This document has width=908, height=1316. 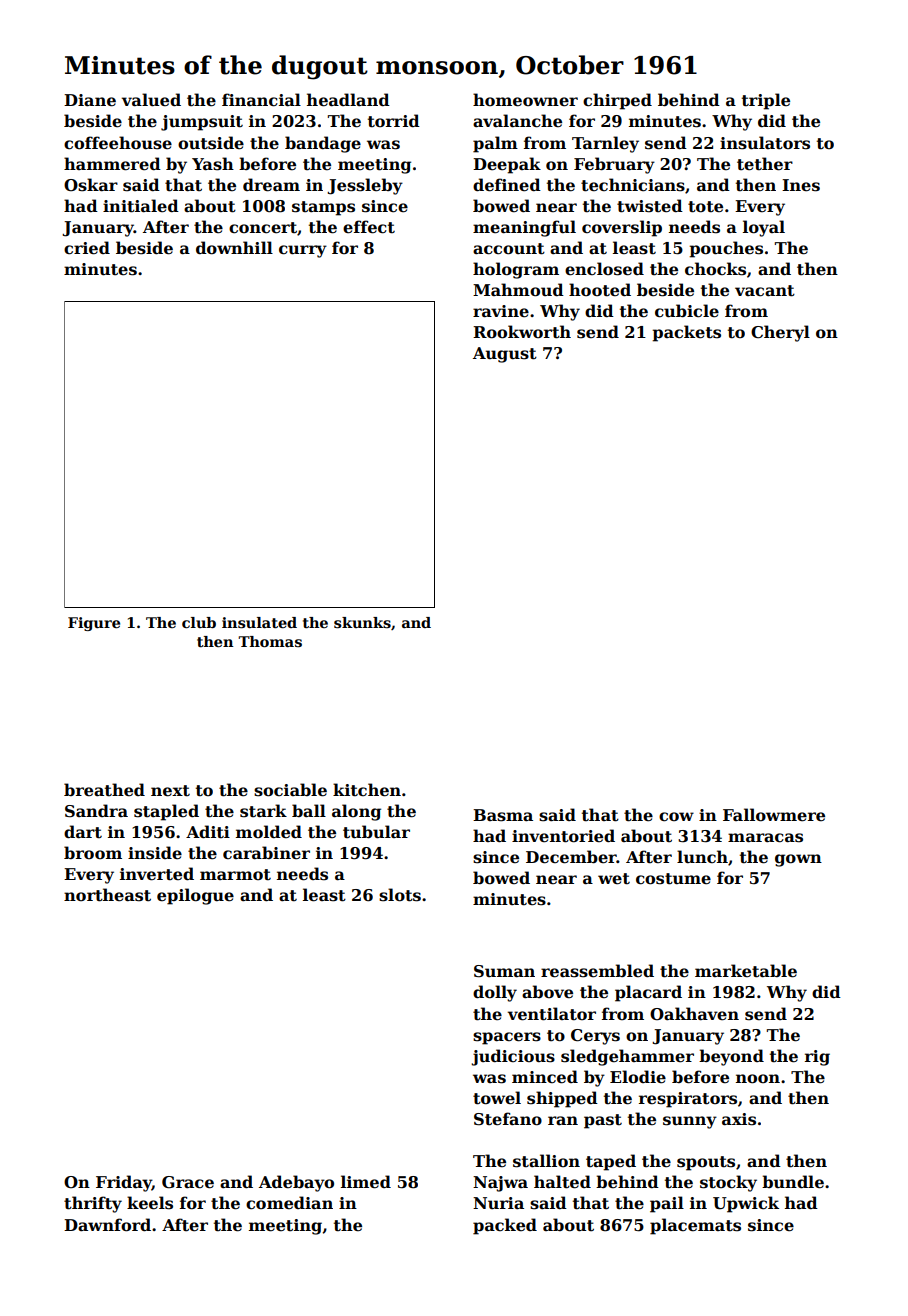 What do you see at coordinates (362, 622) in the document?
I see `skunks` at bounding box center [362, 622].
